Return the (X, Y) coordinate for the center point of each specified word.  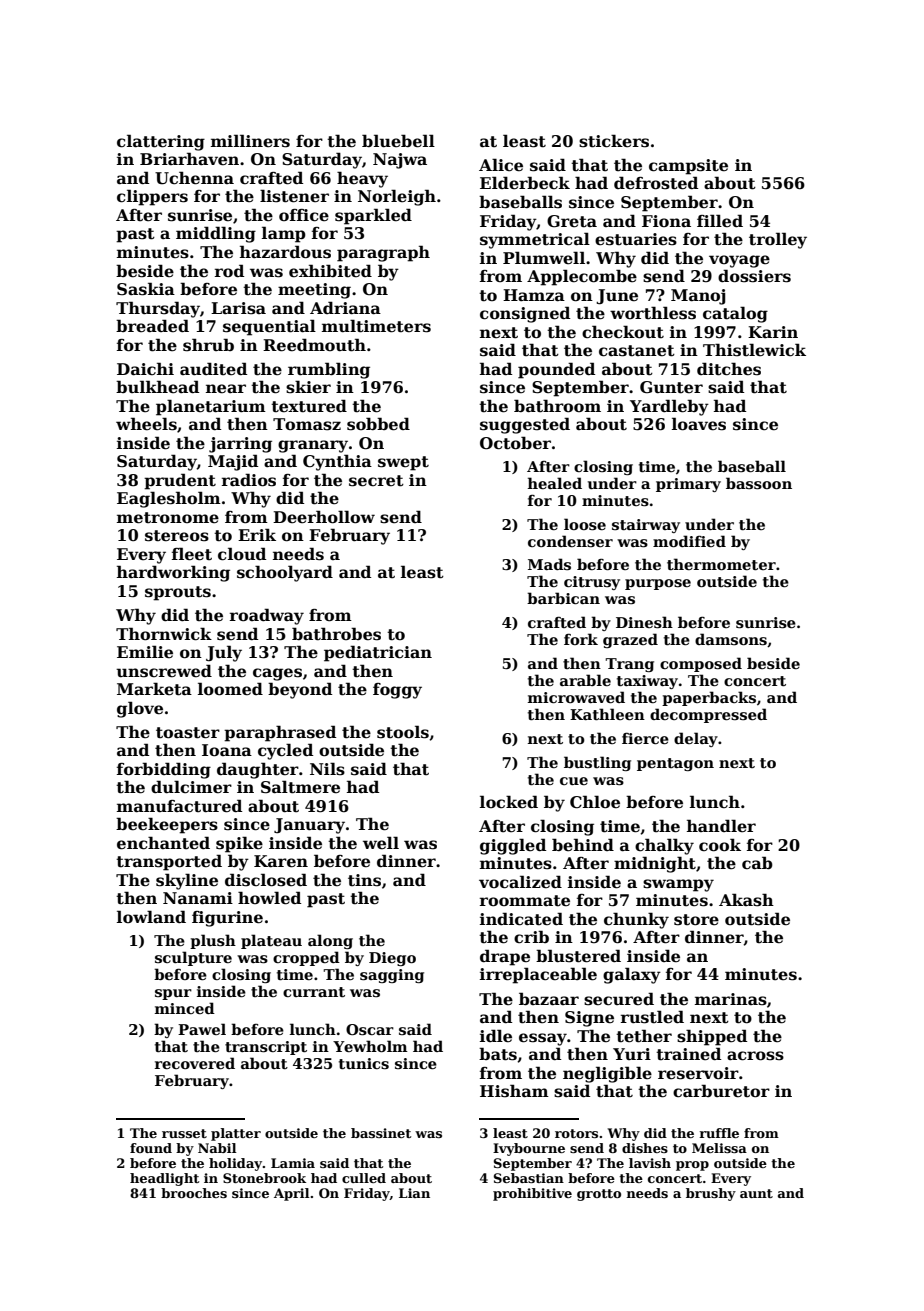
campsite (688, 167)
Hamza (534, 295)
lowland (151, 916)
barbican (563, 598)
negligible (607, 1074)
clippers (152, 197)
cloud (242, 554)
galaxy (632, 975)
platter (236, 1134)
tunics (364, 1063)
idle (496, 1036)
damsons (731, 639)
